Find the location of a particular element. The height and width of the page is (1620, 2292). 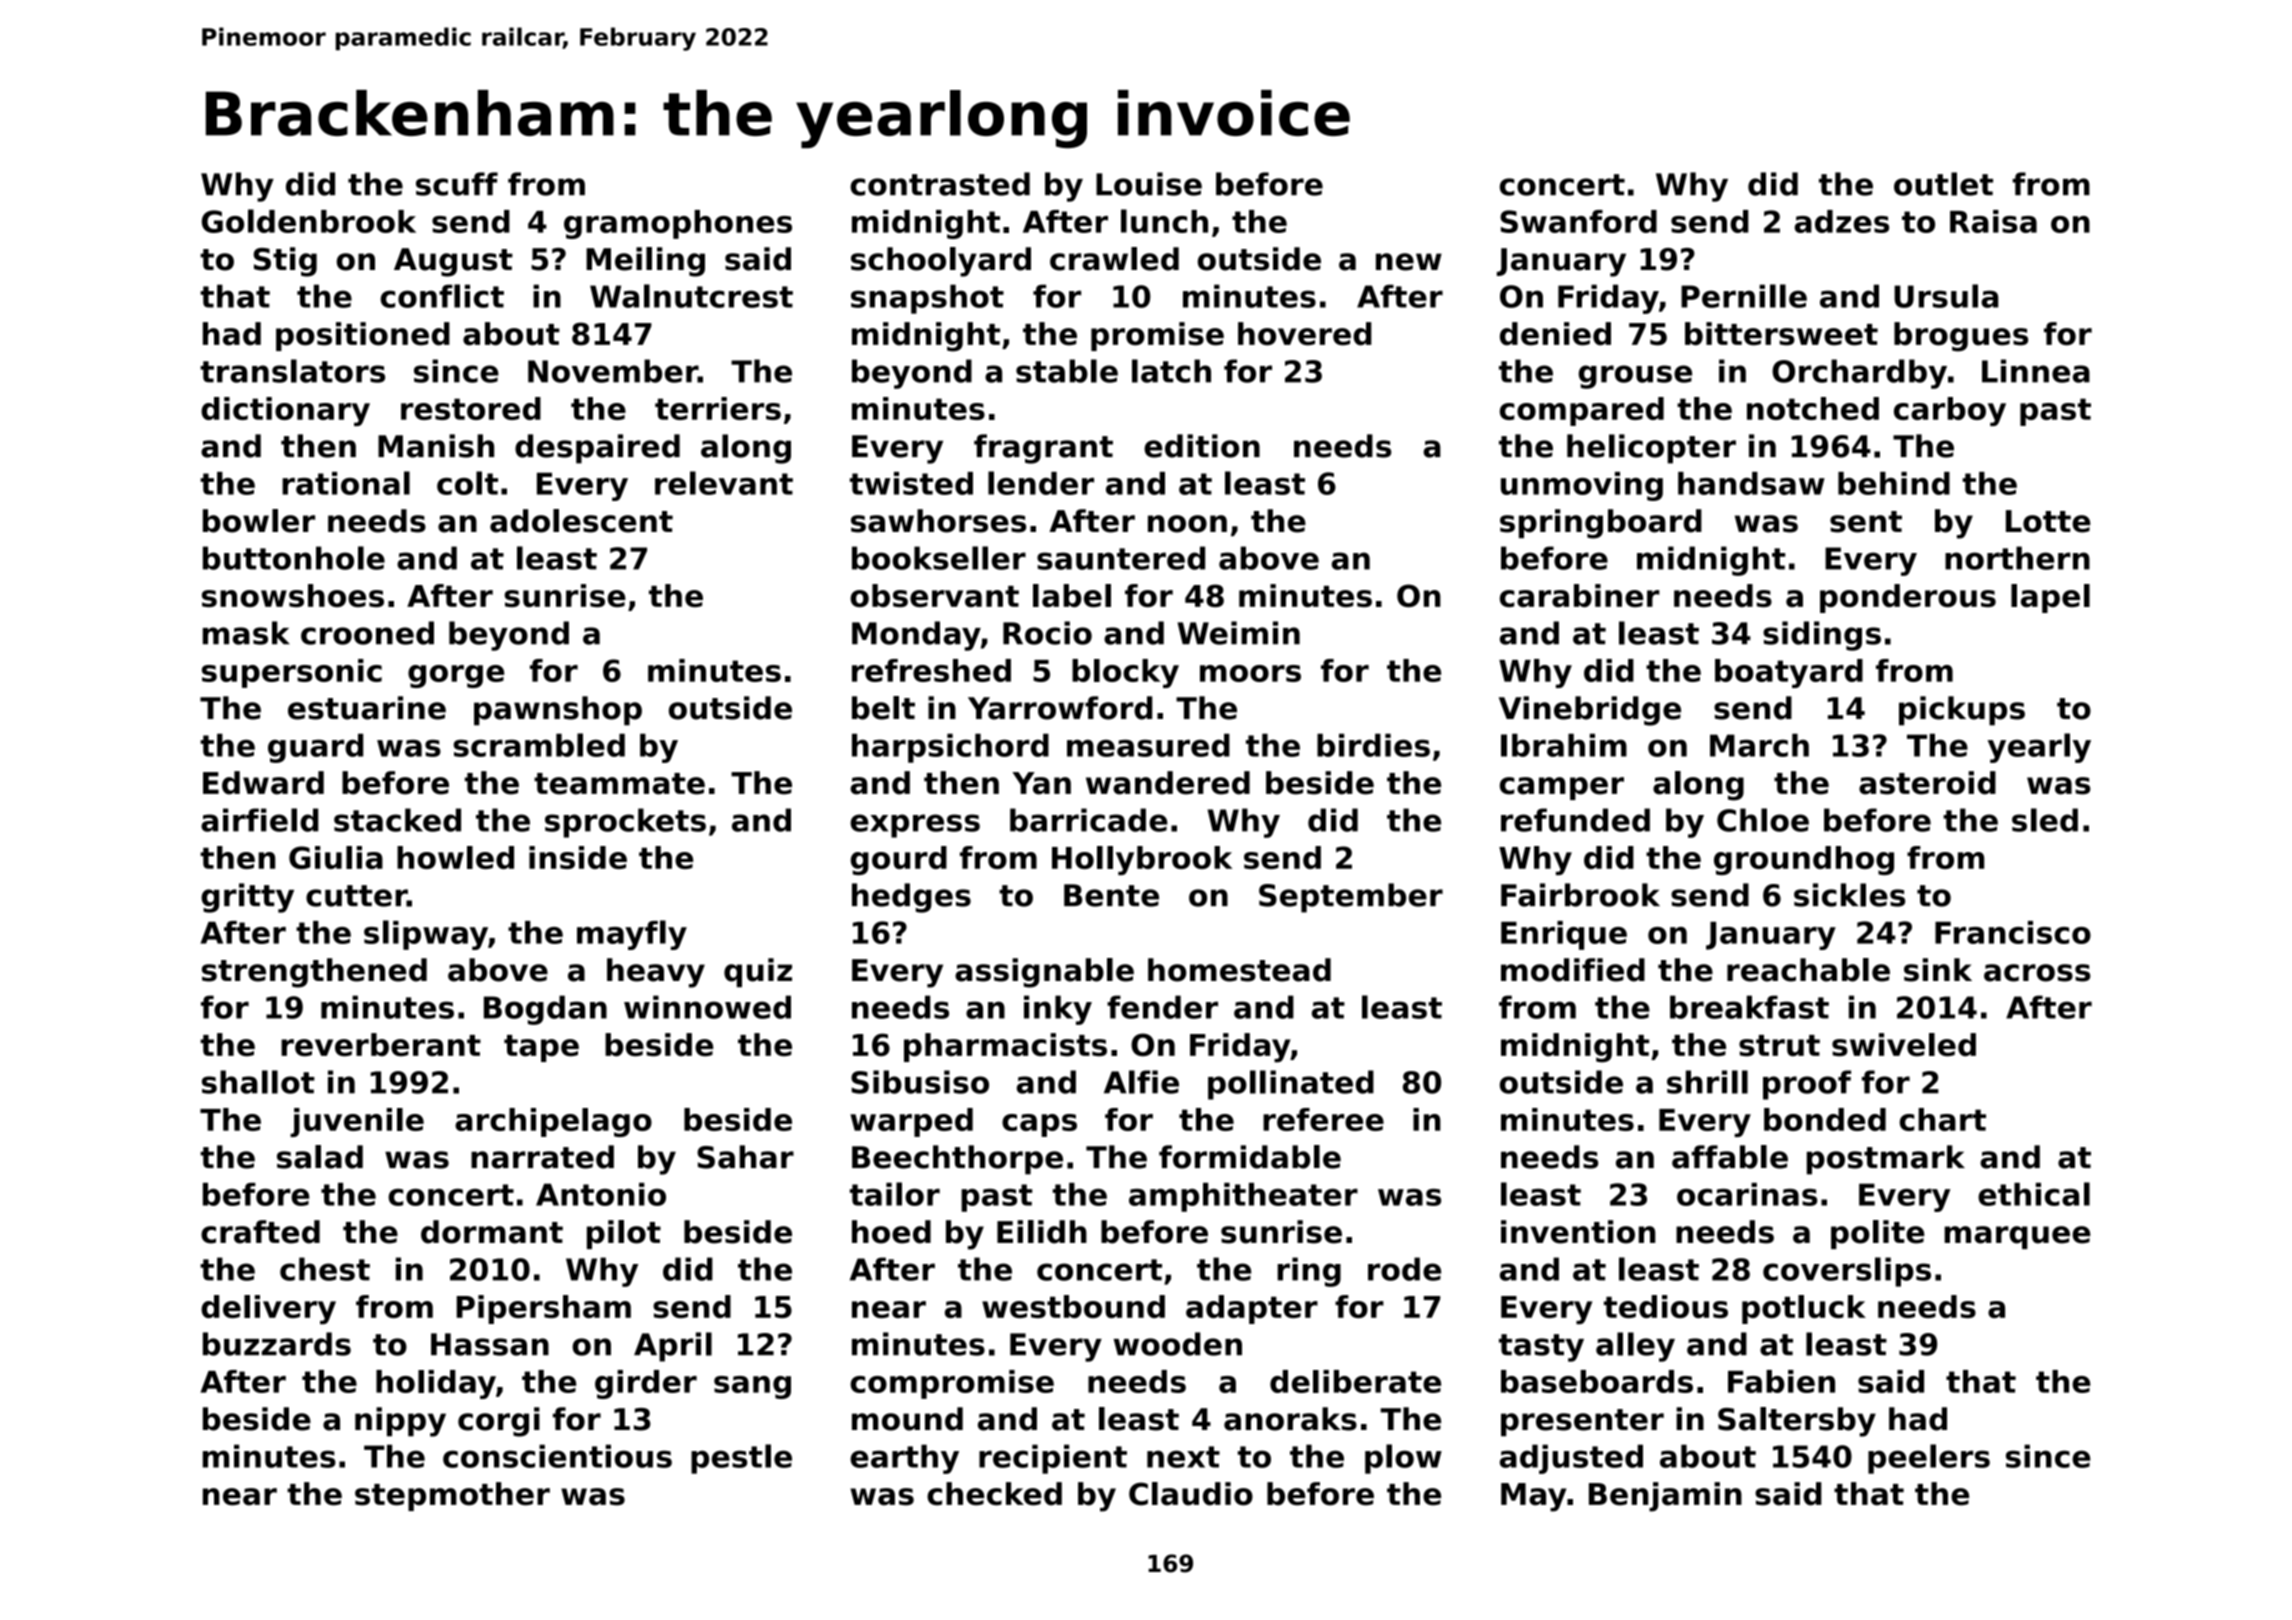

holiday is located at coordinates (436, 1384).
